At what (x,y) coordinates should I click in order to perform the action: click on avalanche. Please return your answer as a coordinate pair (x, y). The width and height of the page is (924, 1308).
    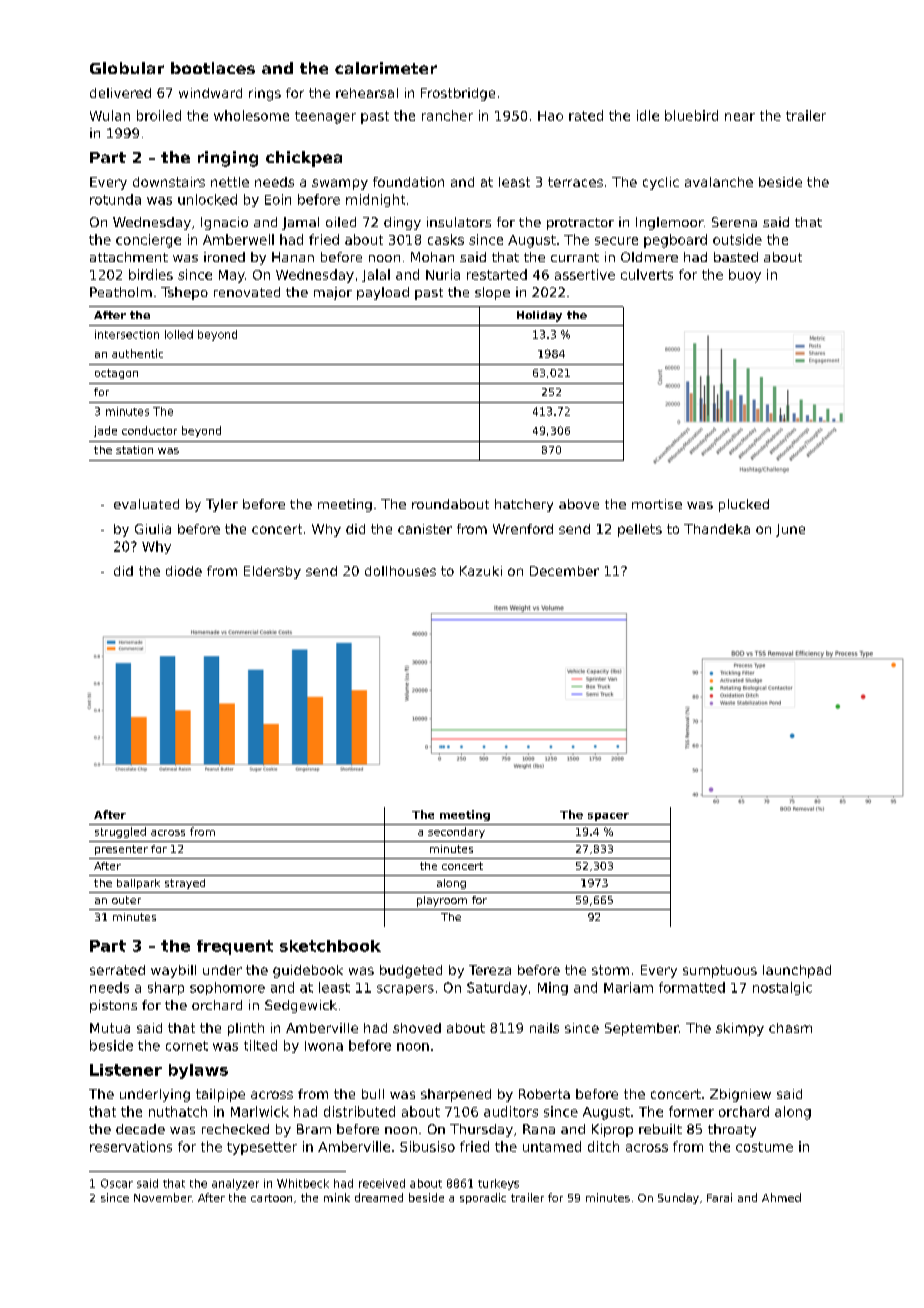
    Looking at the image, I should click on (719, 182).
